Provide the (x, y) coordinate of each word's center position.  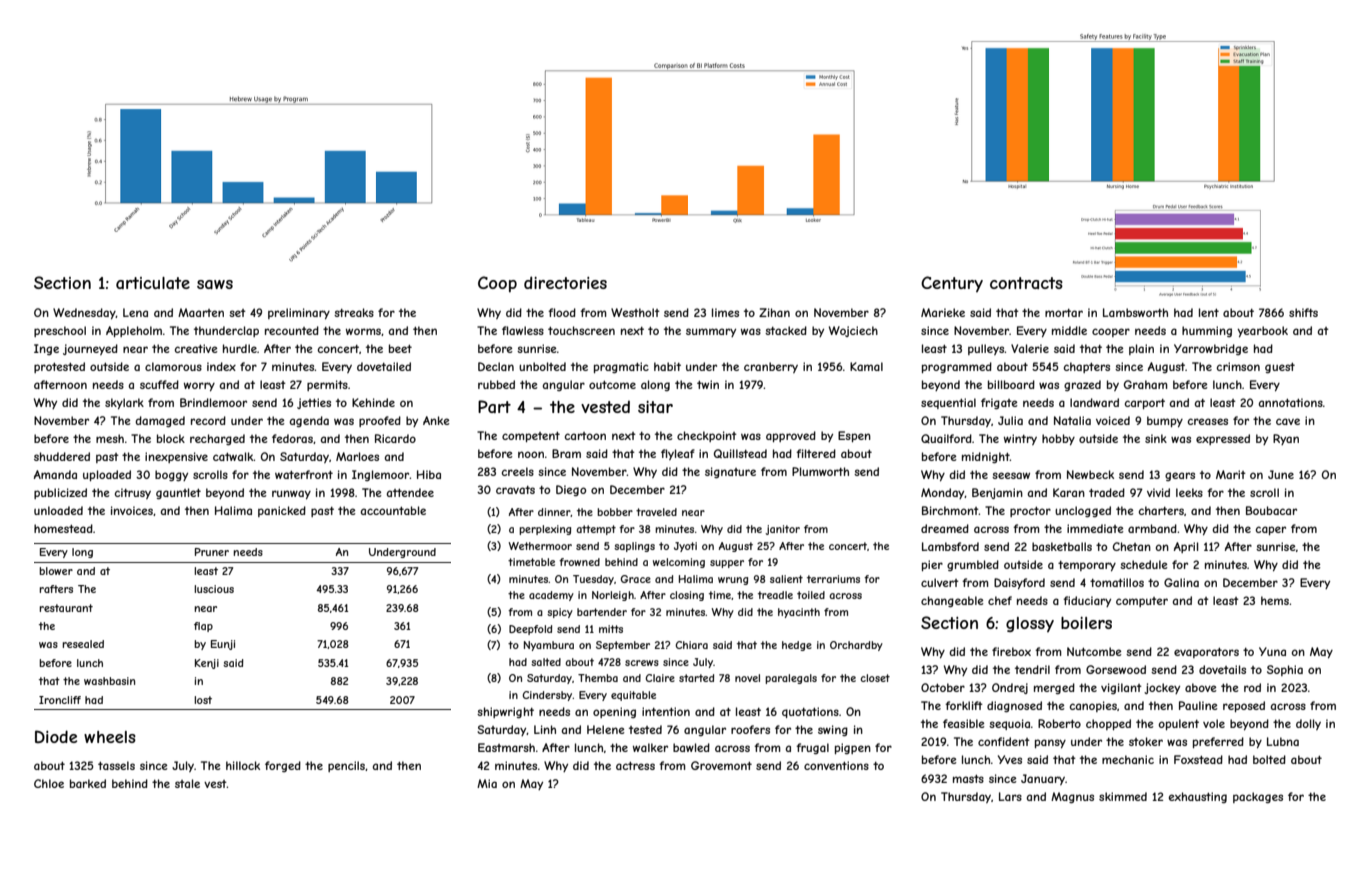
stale (187, 783)
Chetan (1132, 546)
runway (291, 494)
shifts (1303, 312)
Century (952, 284)
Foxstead (1198, 759)
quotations (810, 712)
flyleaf (678, 454)
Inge (46, 349)
